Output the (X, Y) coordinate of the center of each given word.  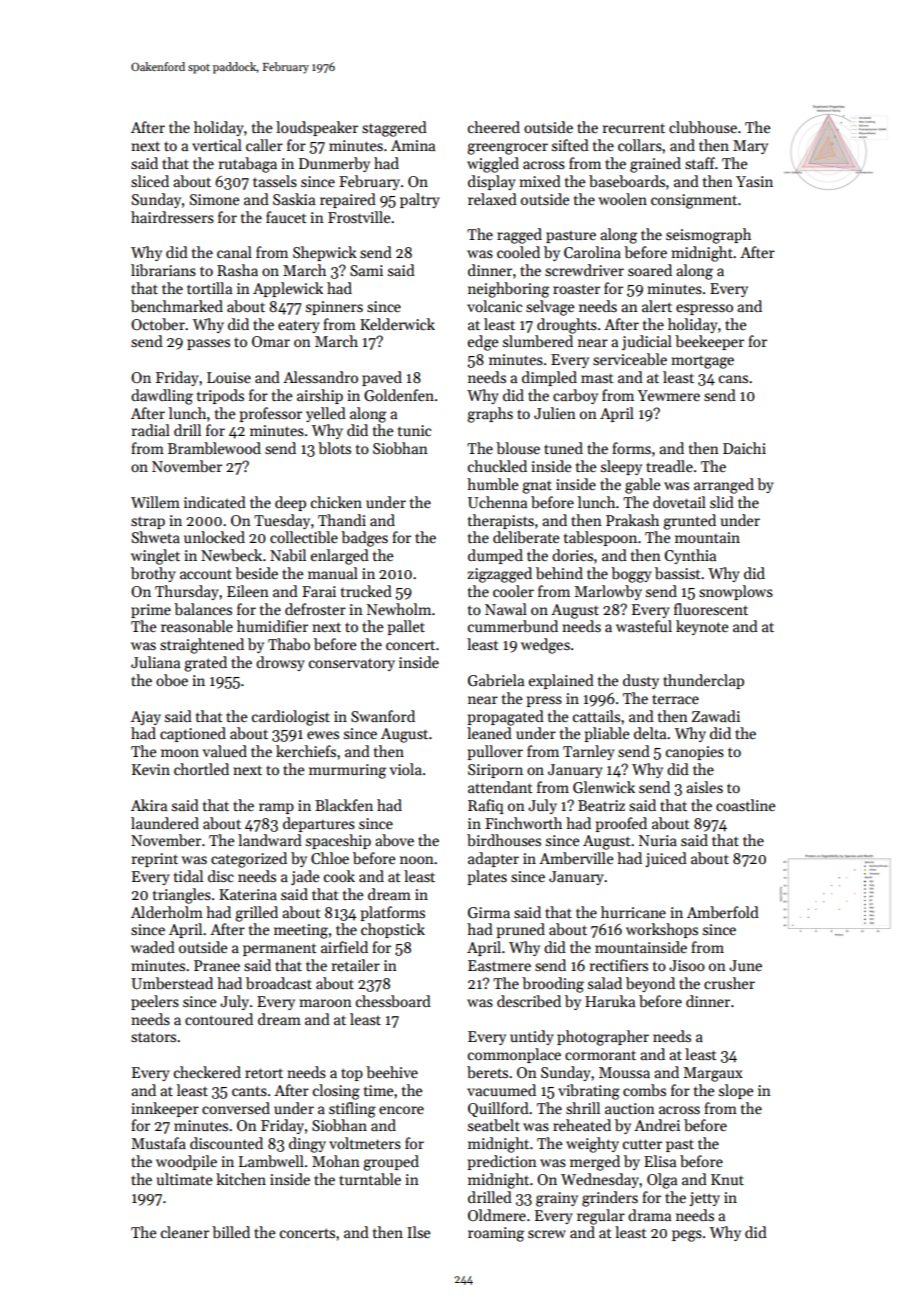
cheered (494, 127)
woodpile (186, 1162)
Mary (750, 147)
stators (153, 1037)
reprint (155, 860)
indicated (215, 502)
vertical (217, 145)
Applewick (288, 289)
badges (364, 539)
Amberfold (723, 912)
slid (722, 502)
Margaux (713, 1074)
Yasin (754, 181)
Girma (489, 912)
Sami (366, 270)
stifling (352, 1110)
